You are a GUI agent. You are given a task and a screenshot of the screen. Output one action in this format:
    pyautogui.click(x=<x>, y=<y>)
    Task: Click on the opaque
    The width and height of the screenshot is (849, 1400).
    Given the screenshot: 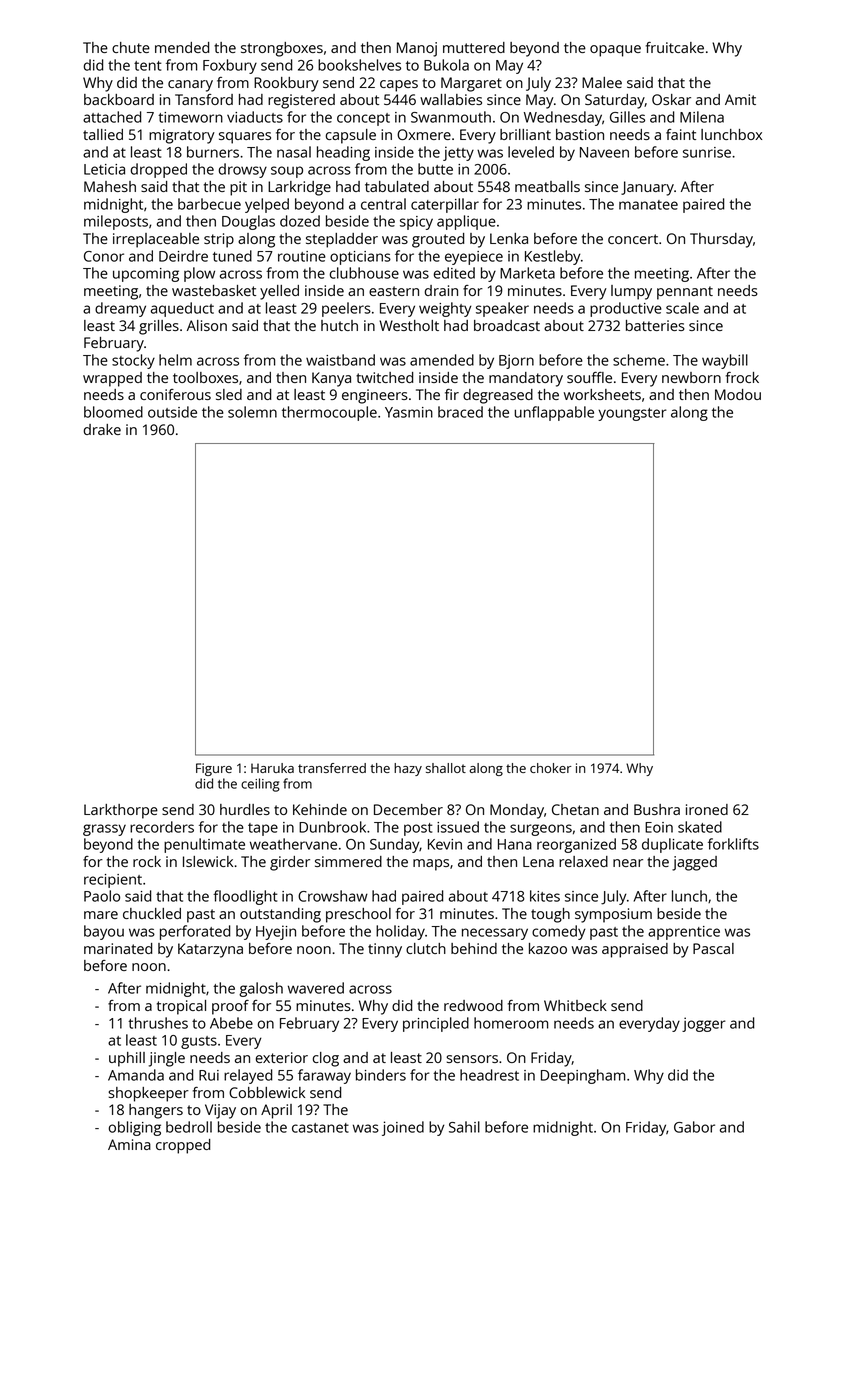 What is the action you would take?
    pyautogui.click(x=615, y=51)
